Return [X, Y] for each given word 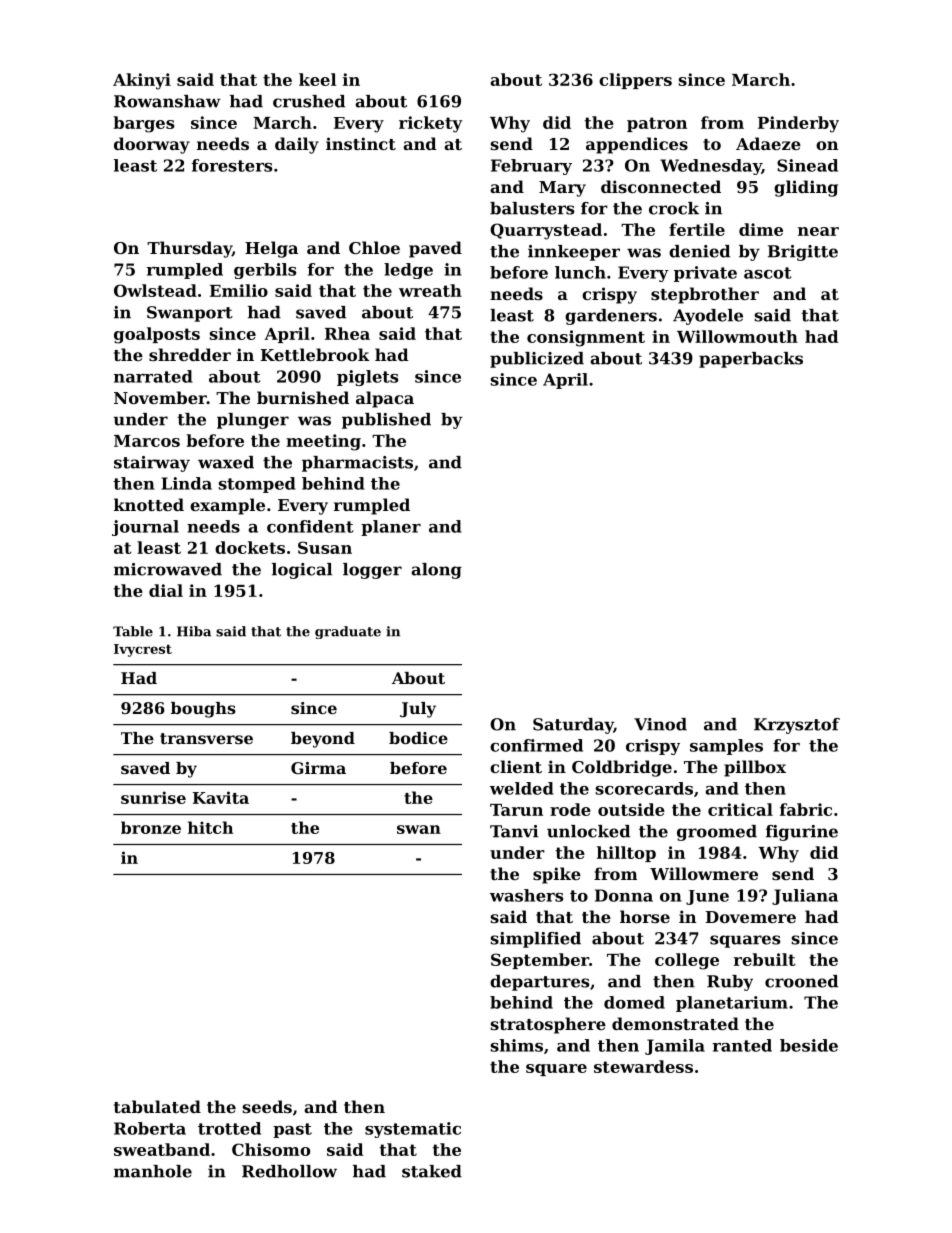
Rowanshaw [167, 101]
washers [526, 895]
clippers [635, 81]
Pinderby [798, 124]
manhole [153, 1171]
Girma [318, 768]
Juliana [805, 897]
